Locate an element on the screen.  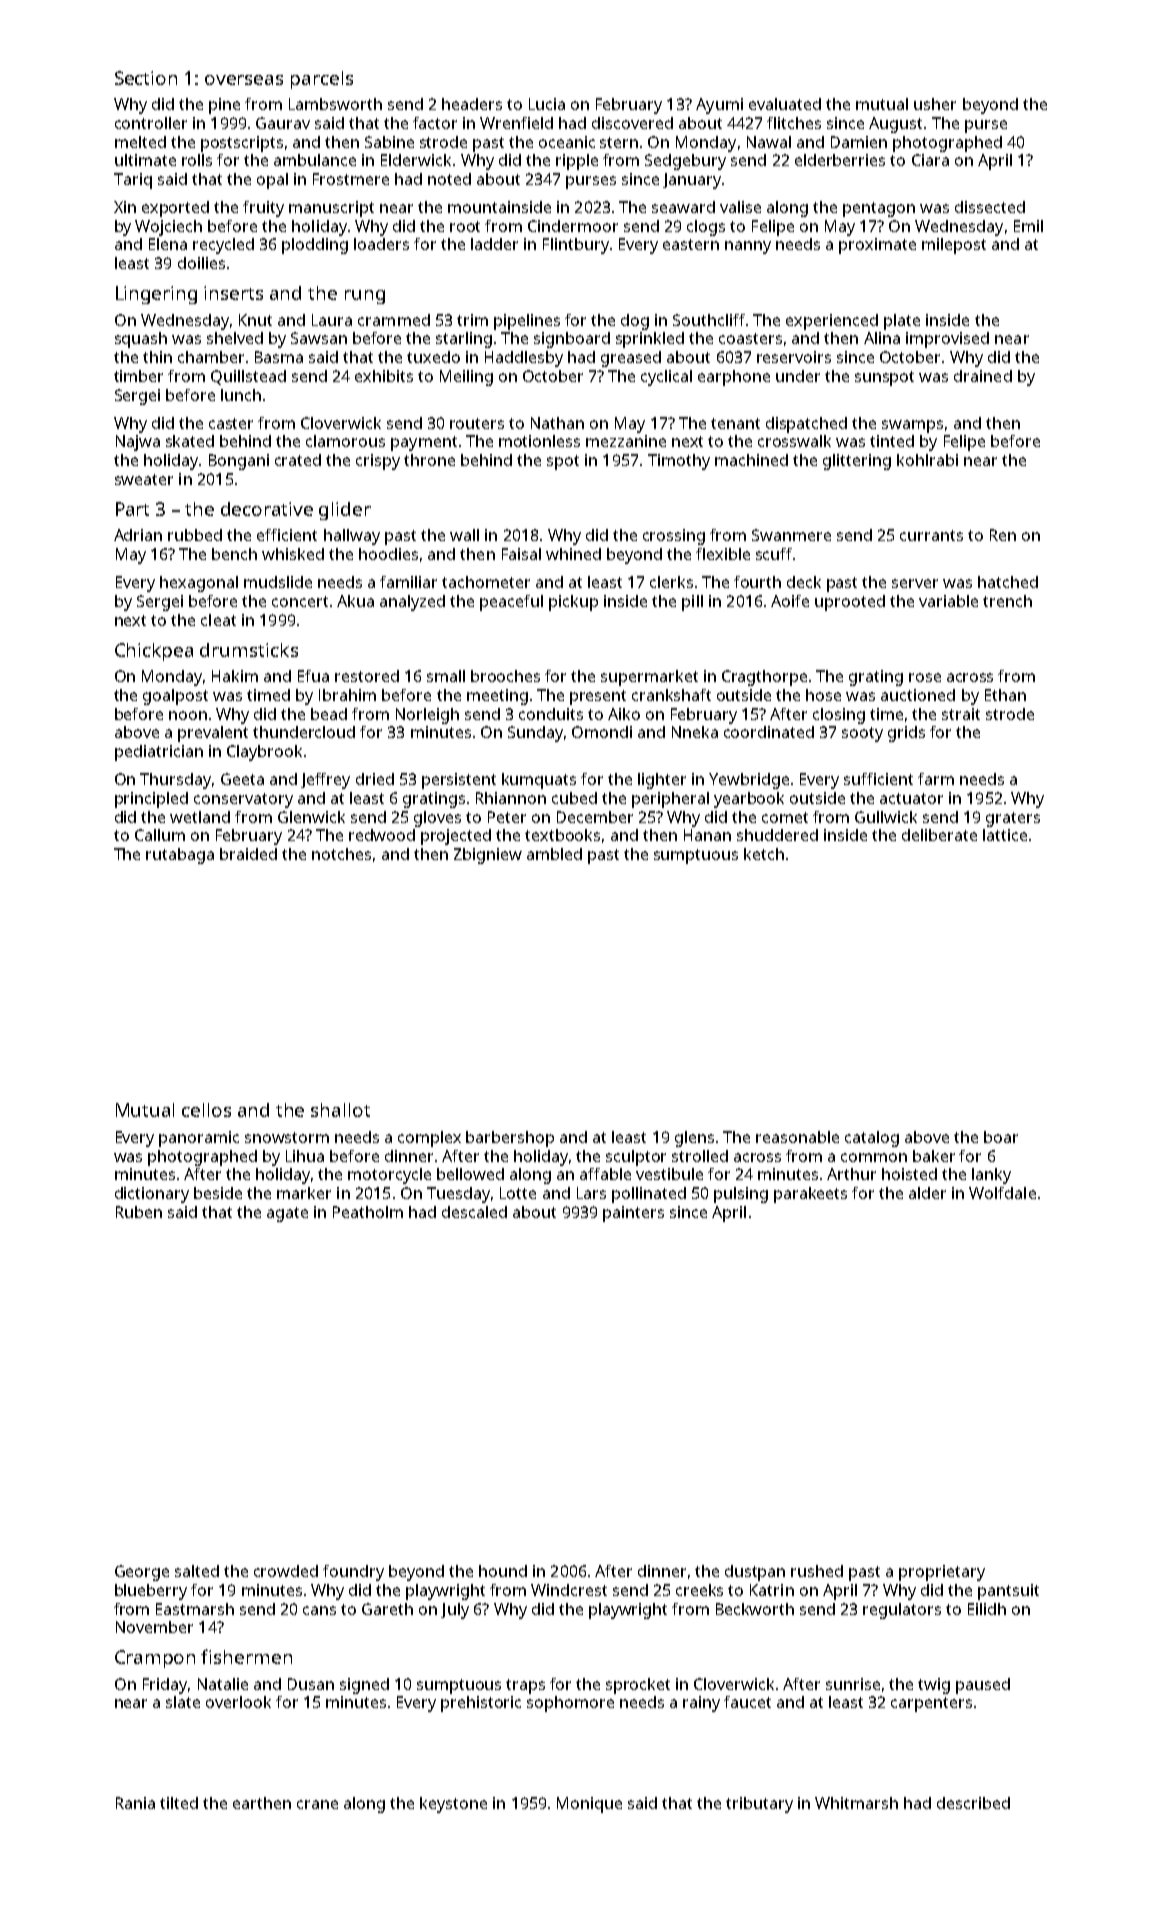
slate is located at coordinates (183, 1702).
